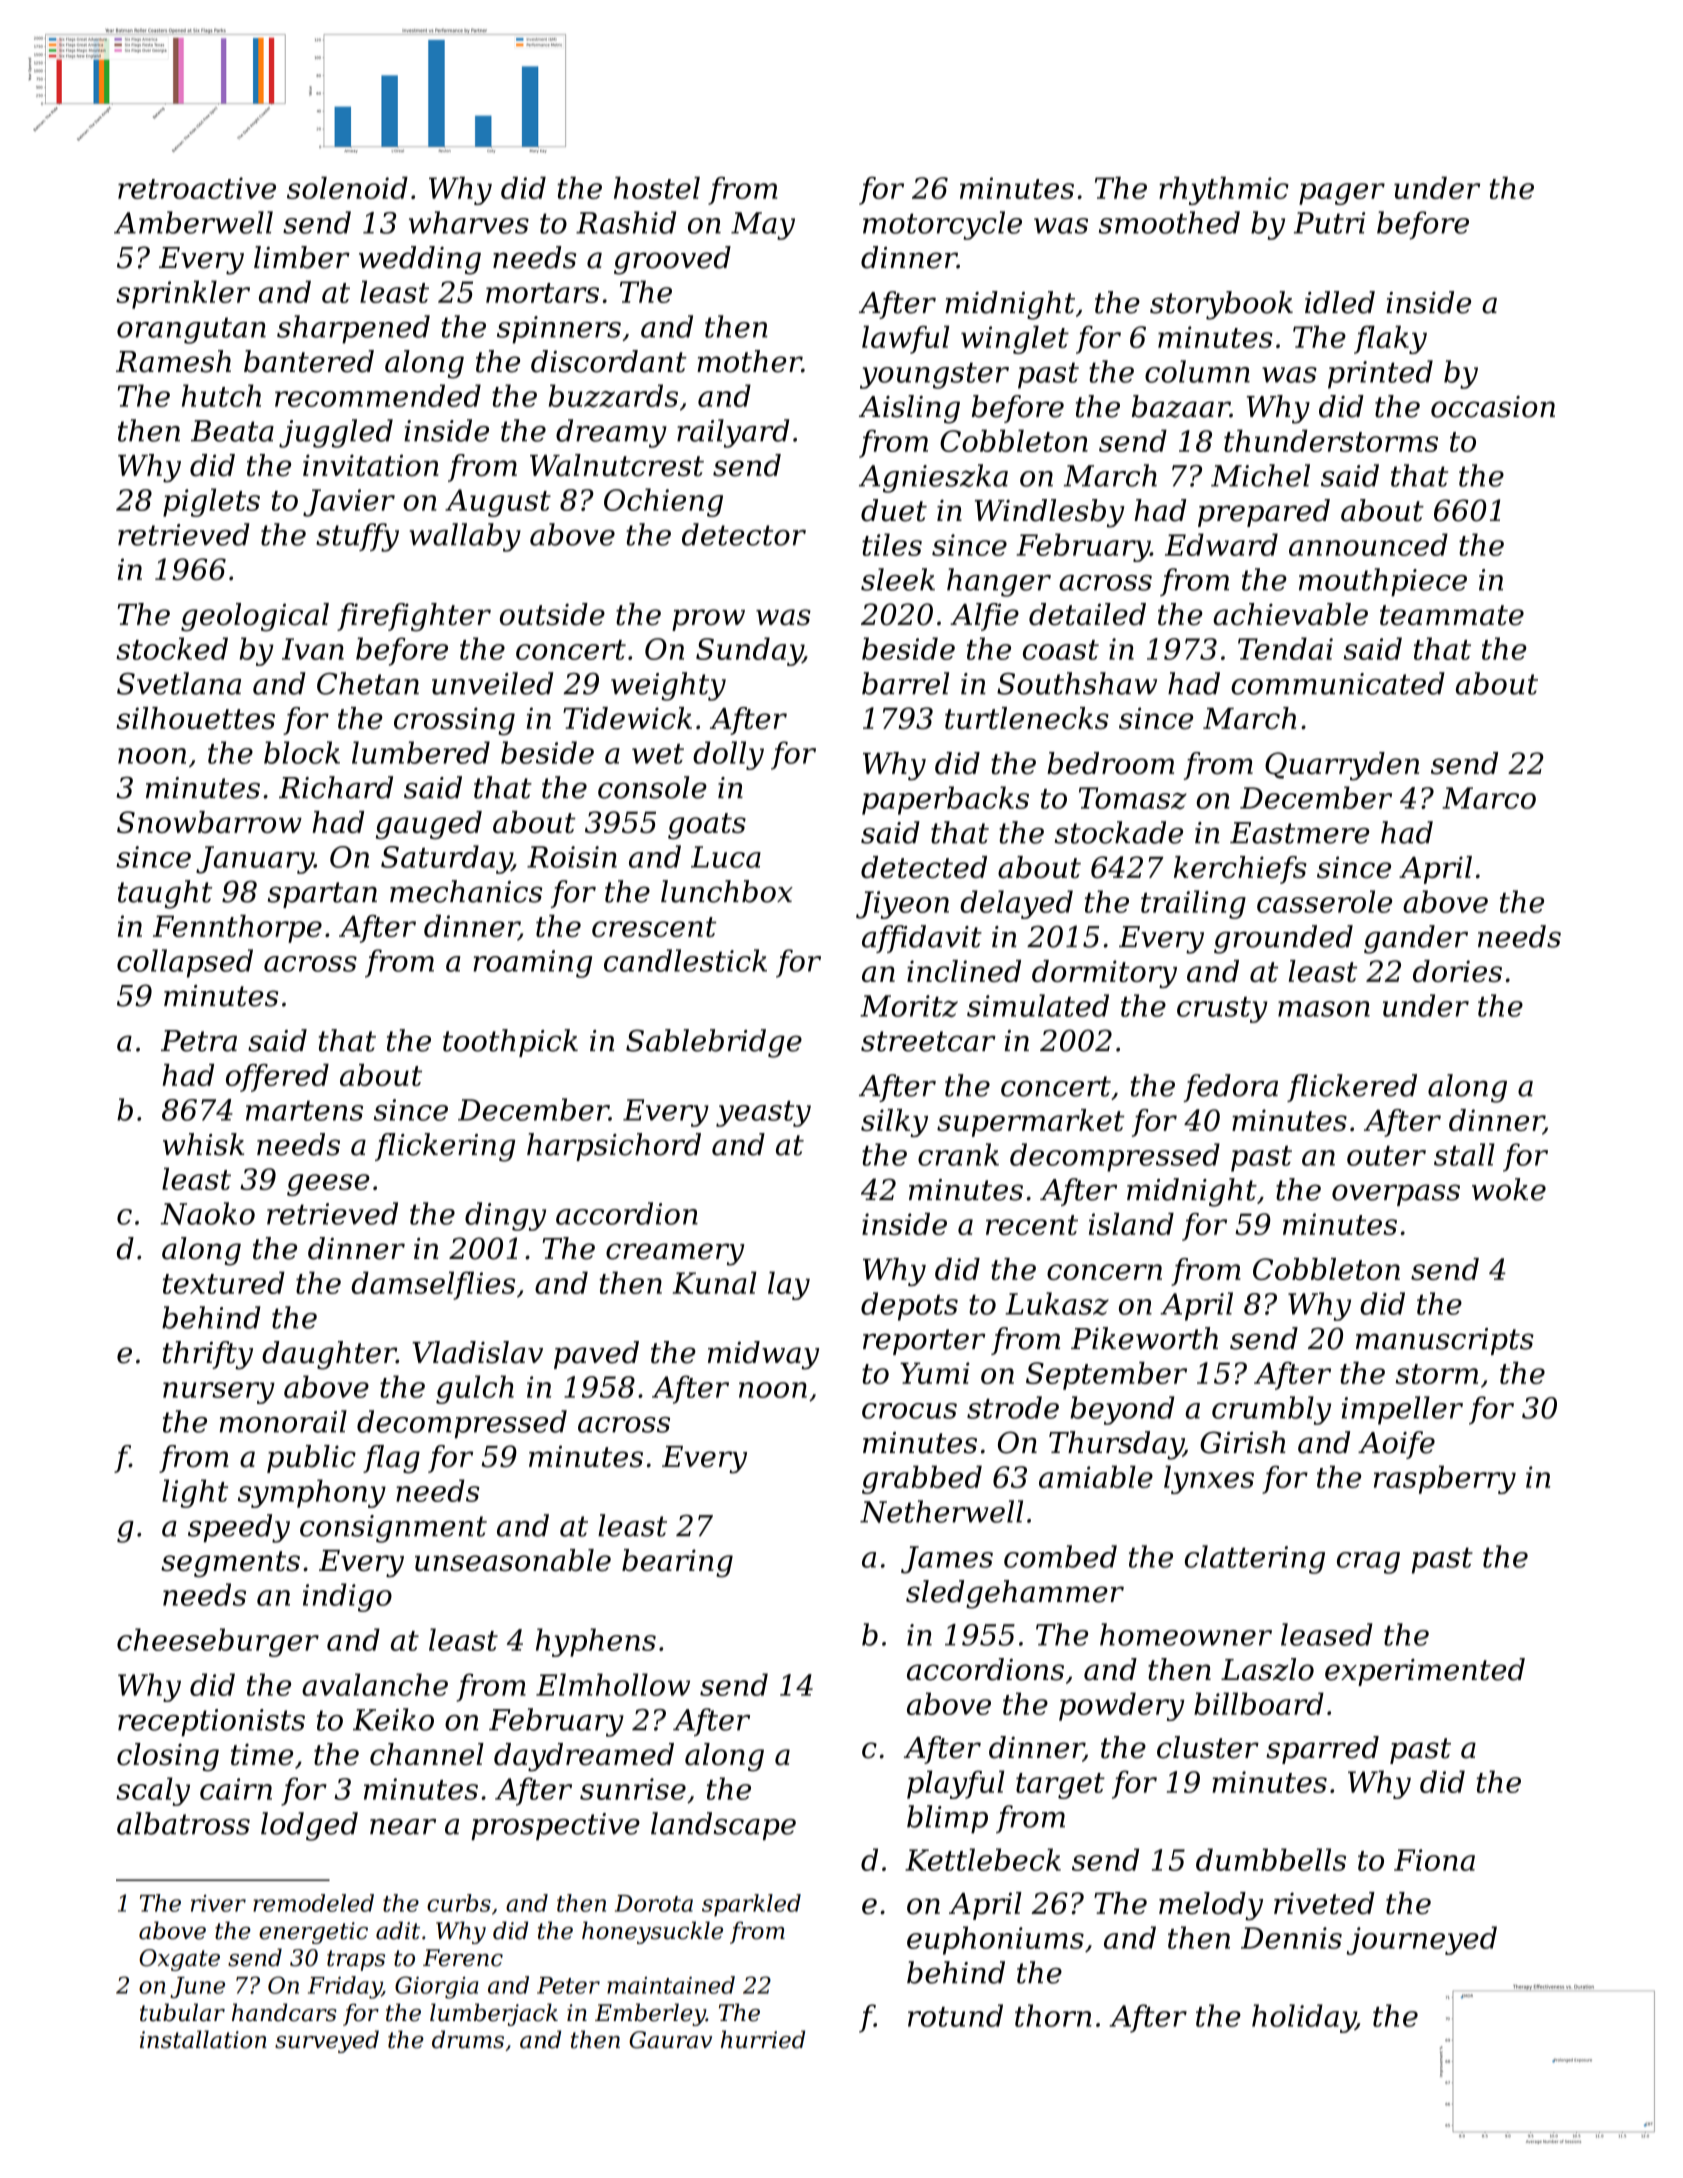  Describe the element at coordinates (494, 2014) in the screenshot. I see `lumberjack` at that location.
